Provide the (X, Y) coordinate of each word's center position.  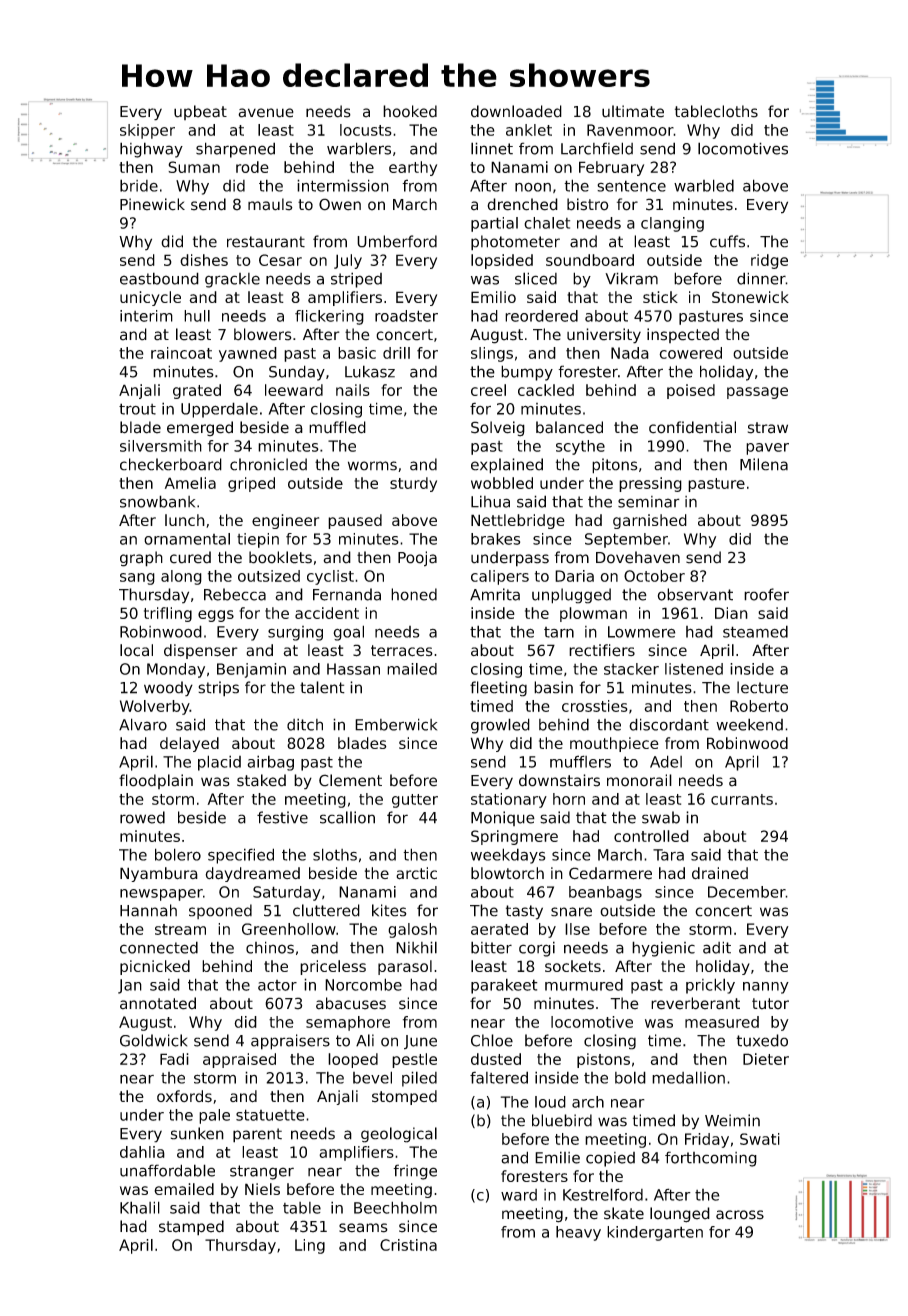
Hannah (148, 910)
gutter (415, 801)
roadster (406, 316)
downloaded (516, 111)
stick (660, 297)
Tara (668, 855)
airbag (271, 763)
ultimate (633, 111)
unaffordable (167, 1170)
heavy (578, 1233)
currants (742, 799)
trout (137, 409)
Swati (760, 1139)
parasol (405, 967)
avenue (266, 113)
